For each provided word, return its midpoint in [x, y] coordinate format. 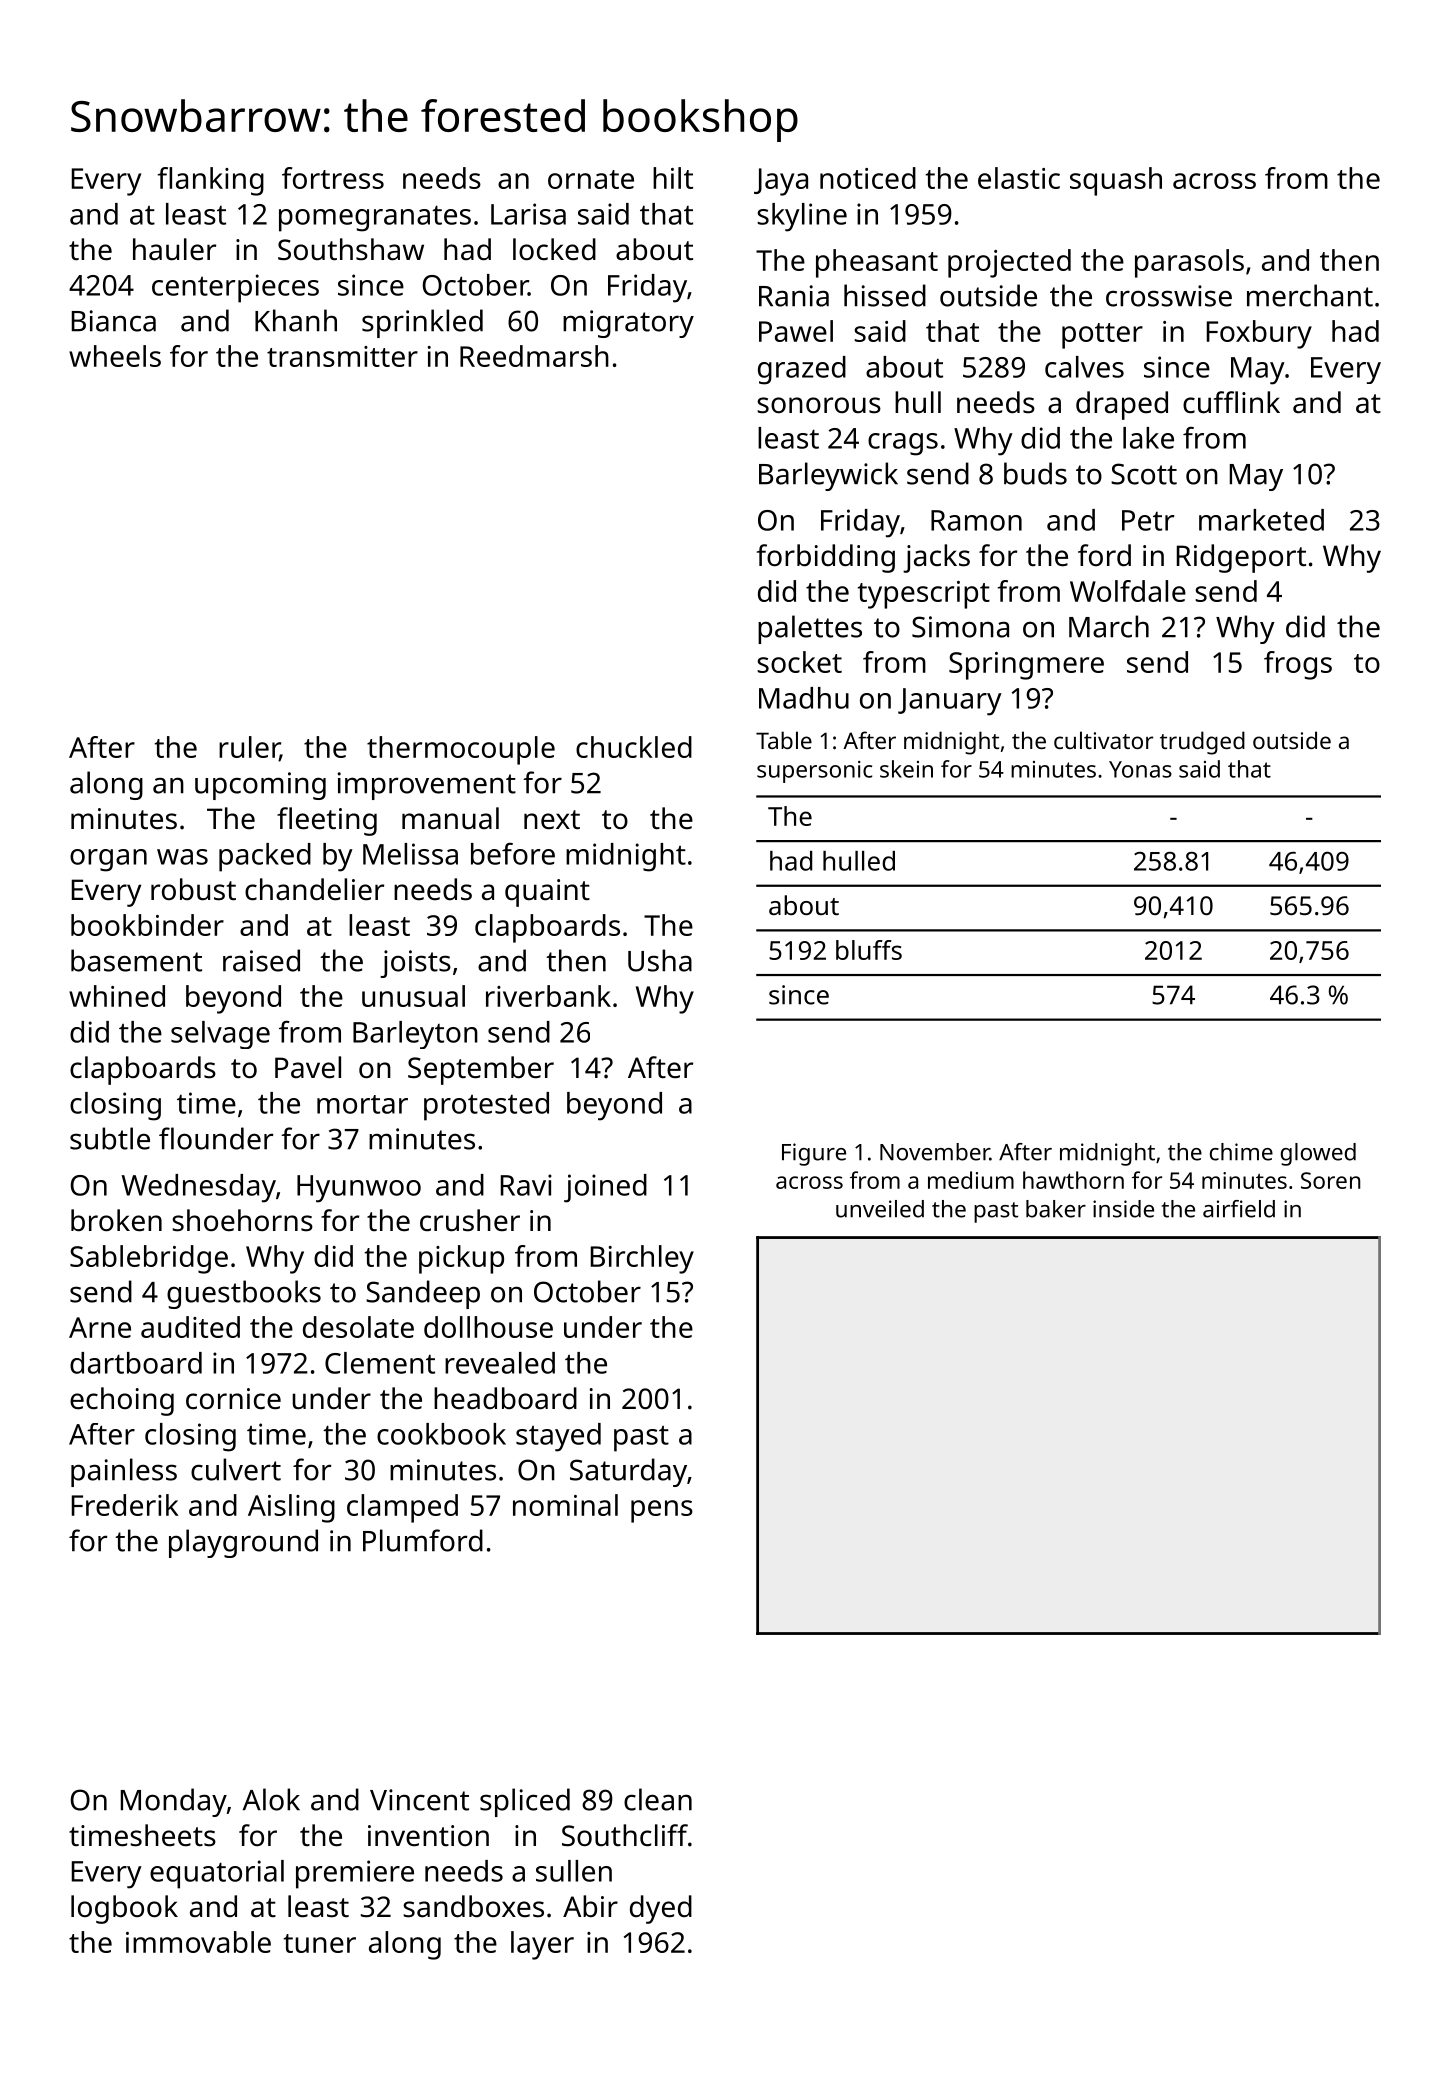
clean [658, 1799]
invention [428, 1836]
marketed [1261, 520]
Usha [660, 960]
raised [261, 960]
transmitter [342, 356]
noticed [868, 178]
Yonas [1140, 769]
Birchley [642, 1259]
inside [1123, 1209]
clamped [402, 1508]
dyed [661, 1909]
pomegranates [375, 218]
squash [1116, 181]
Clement [380, 1363]
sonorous [819, 405]
